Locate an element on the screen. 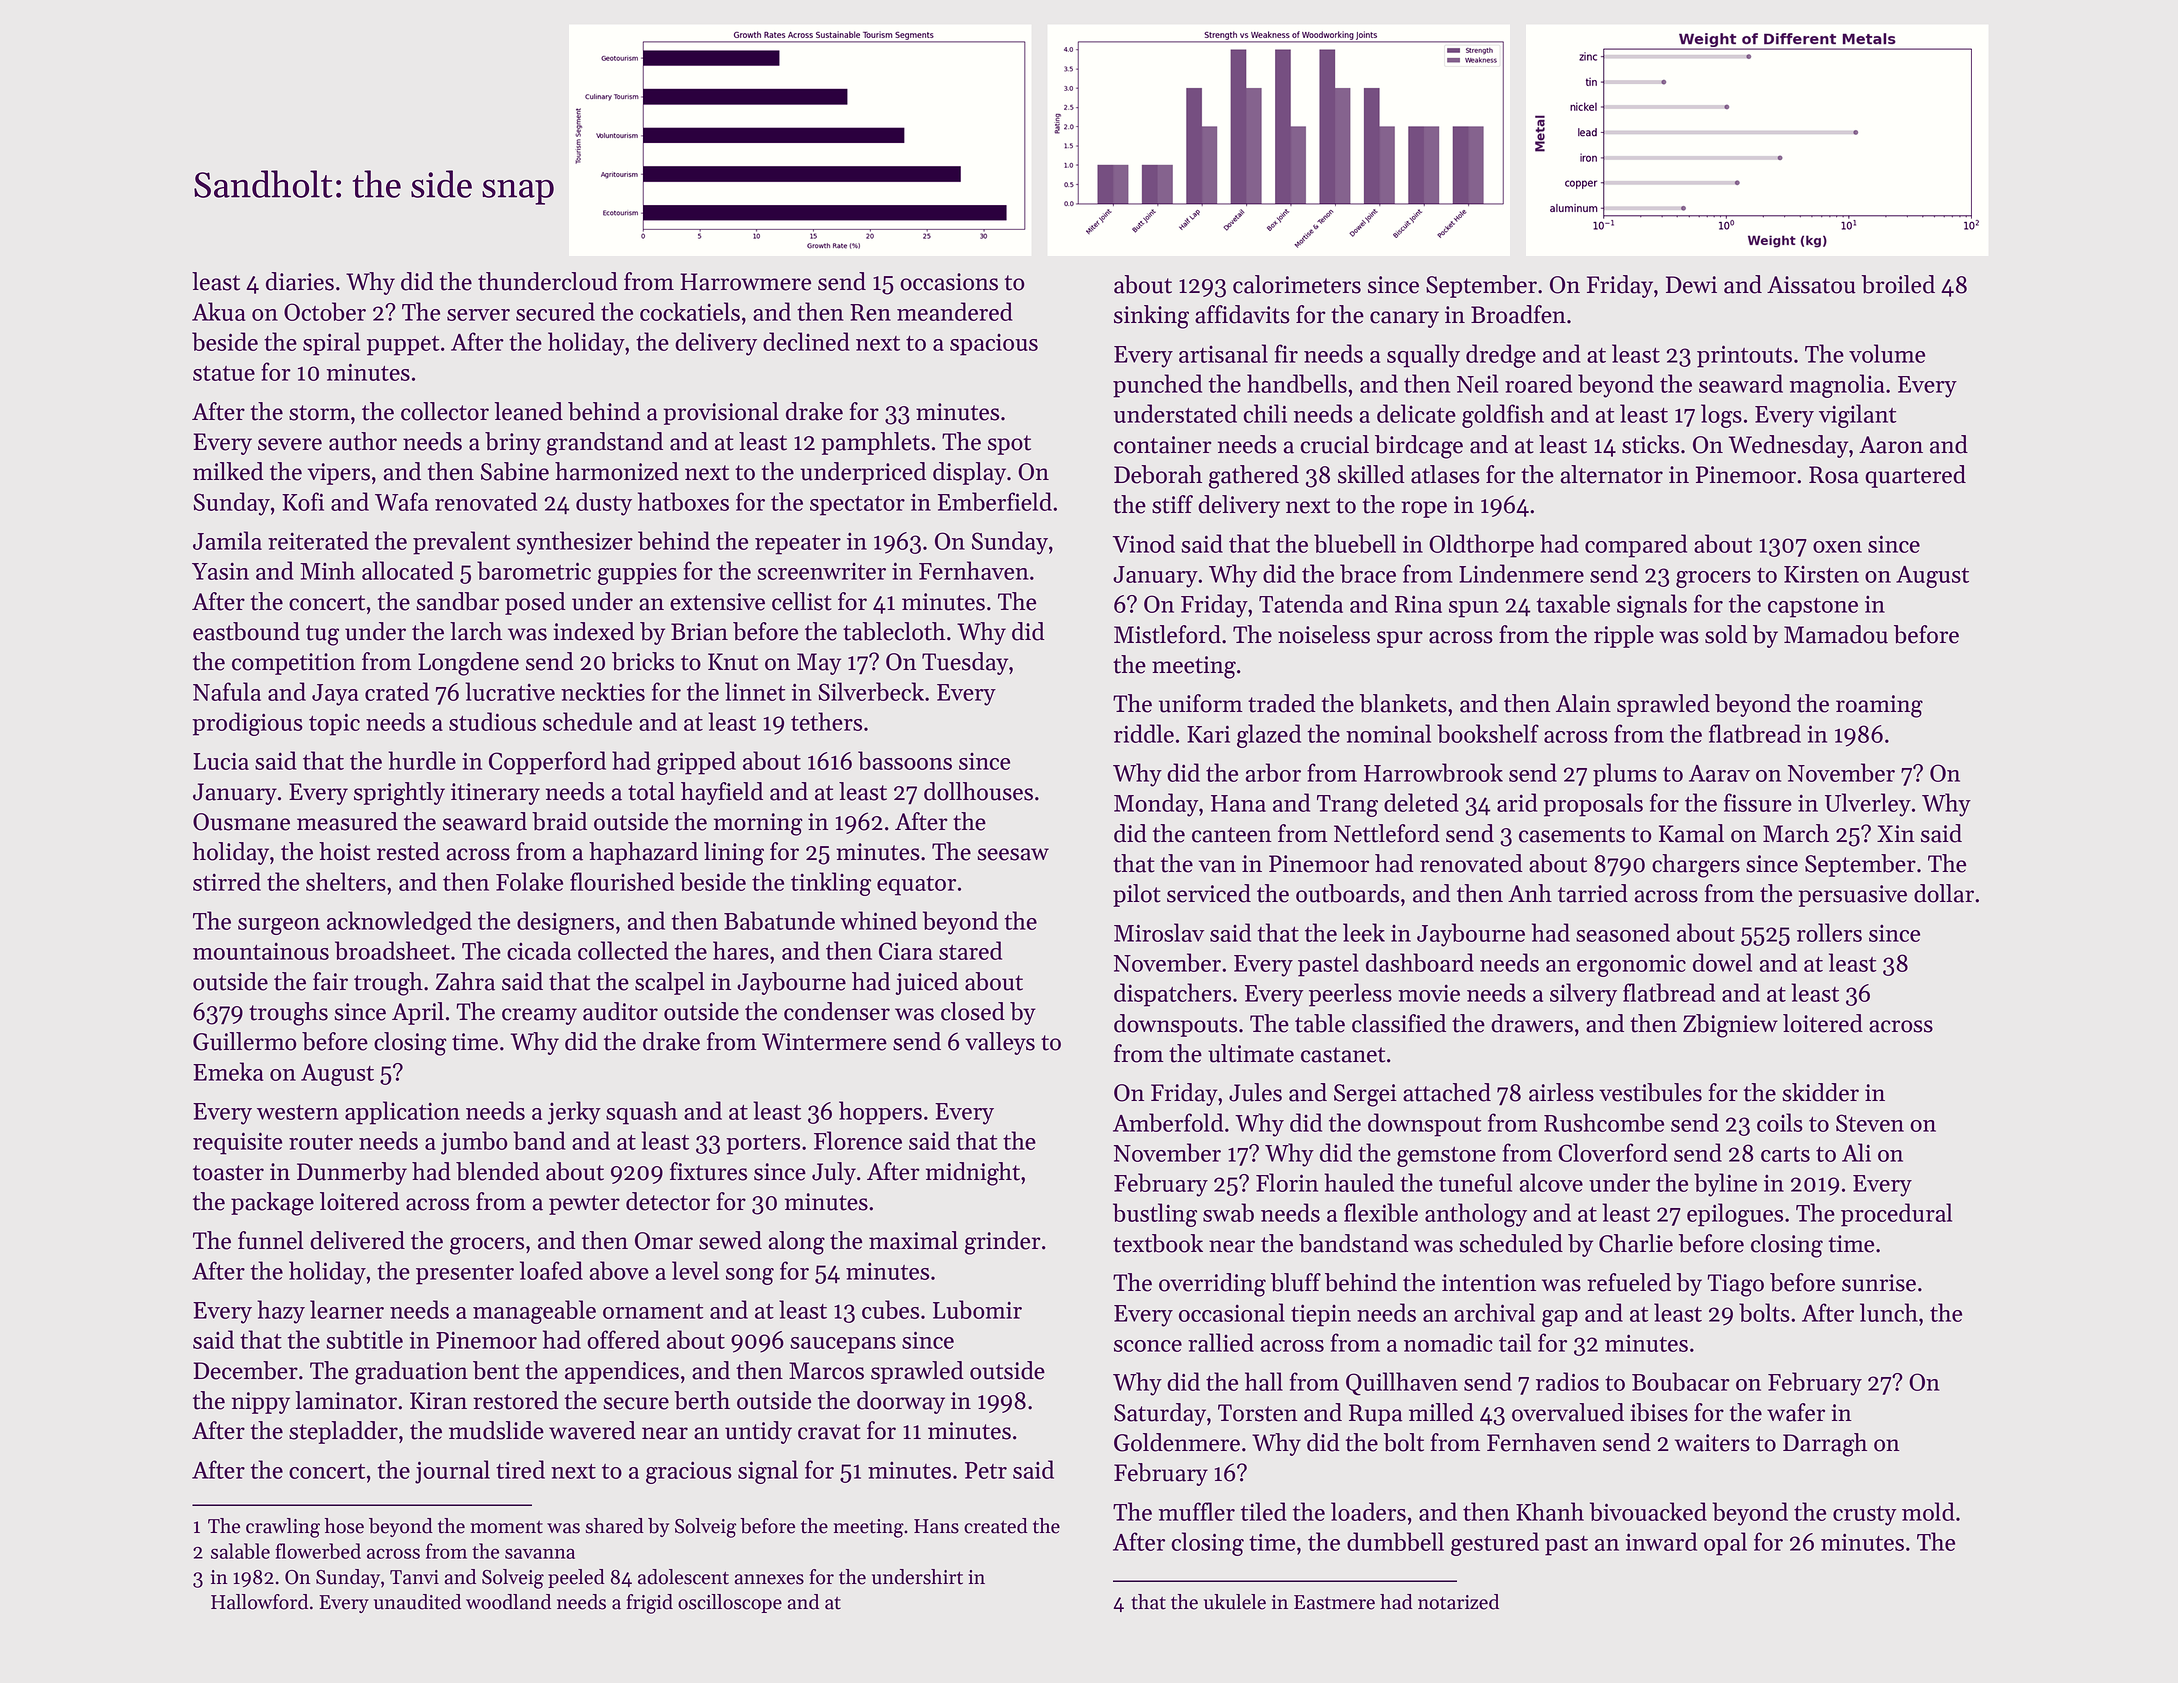 The image size is (2178, 1683). Amberfold is located at coordinates (1168, 1122).
